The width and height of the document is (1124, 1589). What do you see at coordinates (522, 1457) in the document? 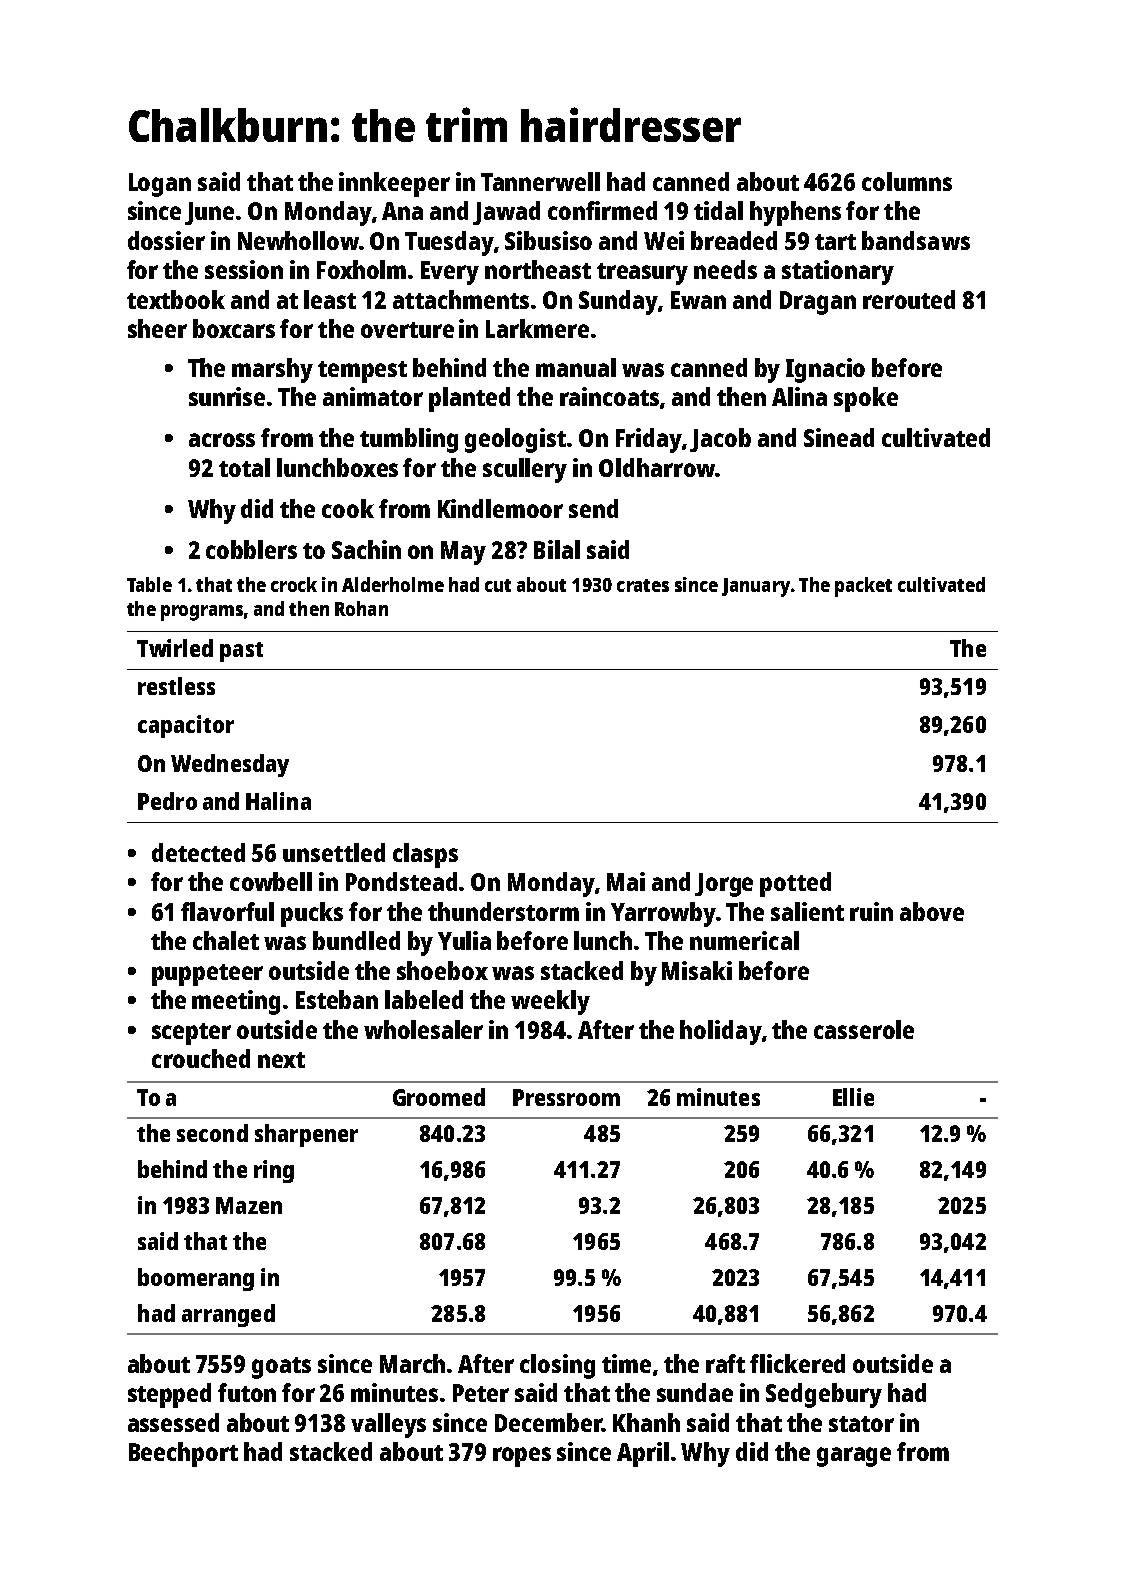
I see `ropes` at bounding box center [522, 1457].
